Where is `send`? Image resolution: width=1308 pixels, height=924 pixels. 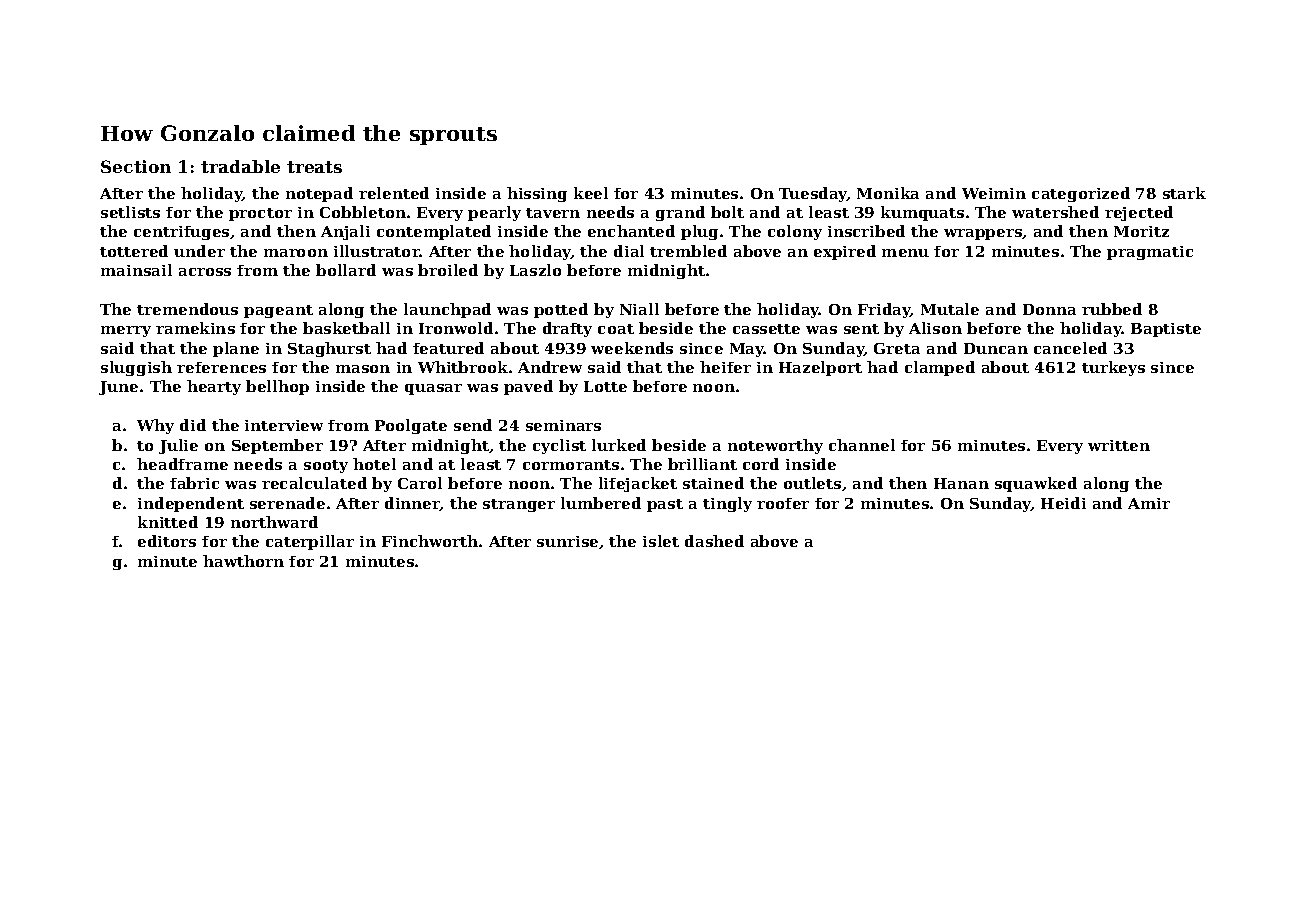
send is located at coordinates (473, 425).
